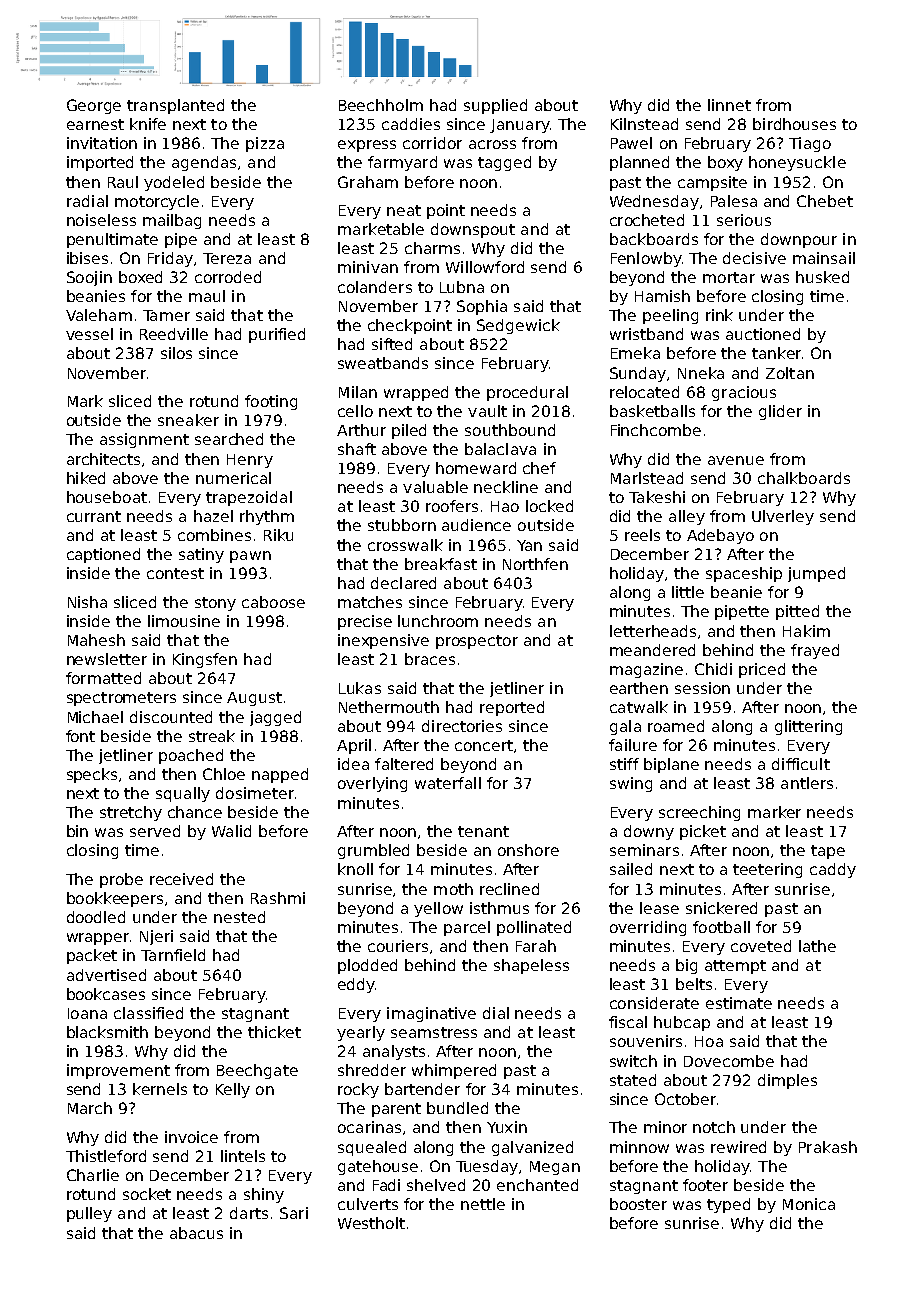 Image resolution: width=924 pixels, height=1308 pixels. What do you see at coordinates (87, 602) in the image?
I see `Nisha` at bounding box center [87, 602].
